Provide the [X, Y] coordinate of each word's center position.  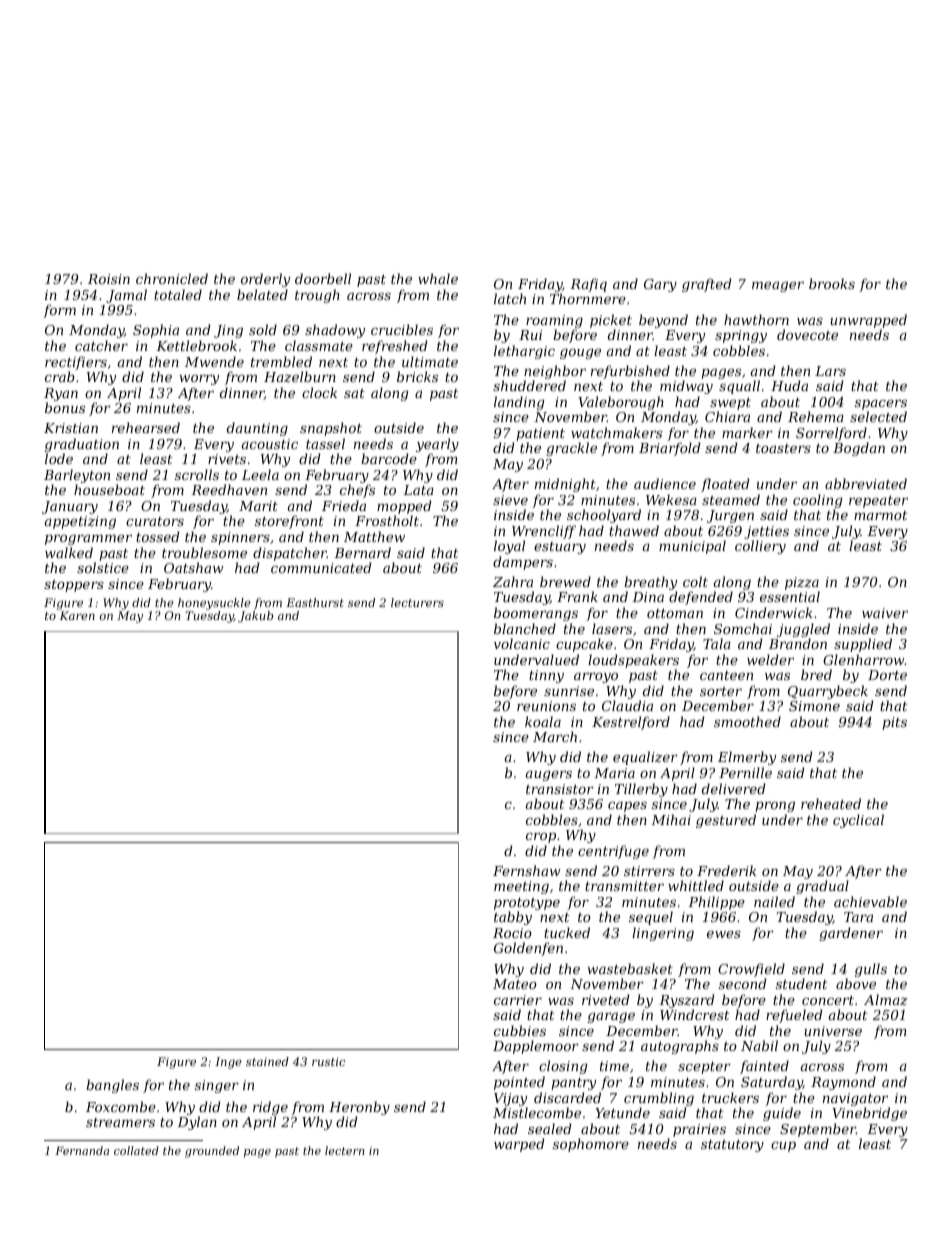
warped [519, 1145]
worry [199, 380]
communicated [321, 567]
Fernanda [82, 1150]
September [818, 1130]
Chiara [727, 416]
